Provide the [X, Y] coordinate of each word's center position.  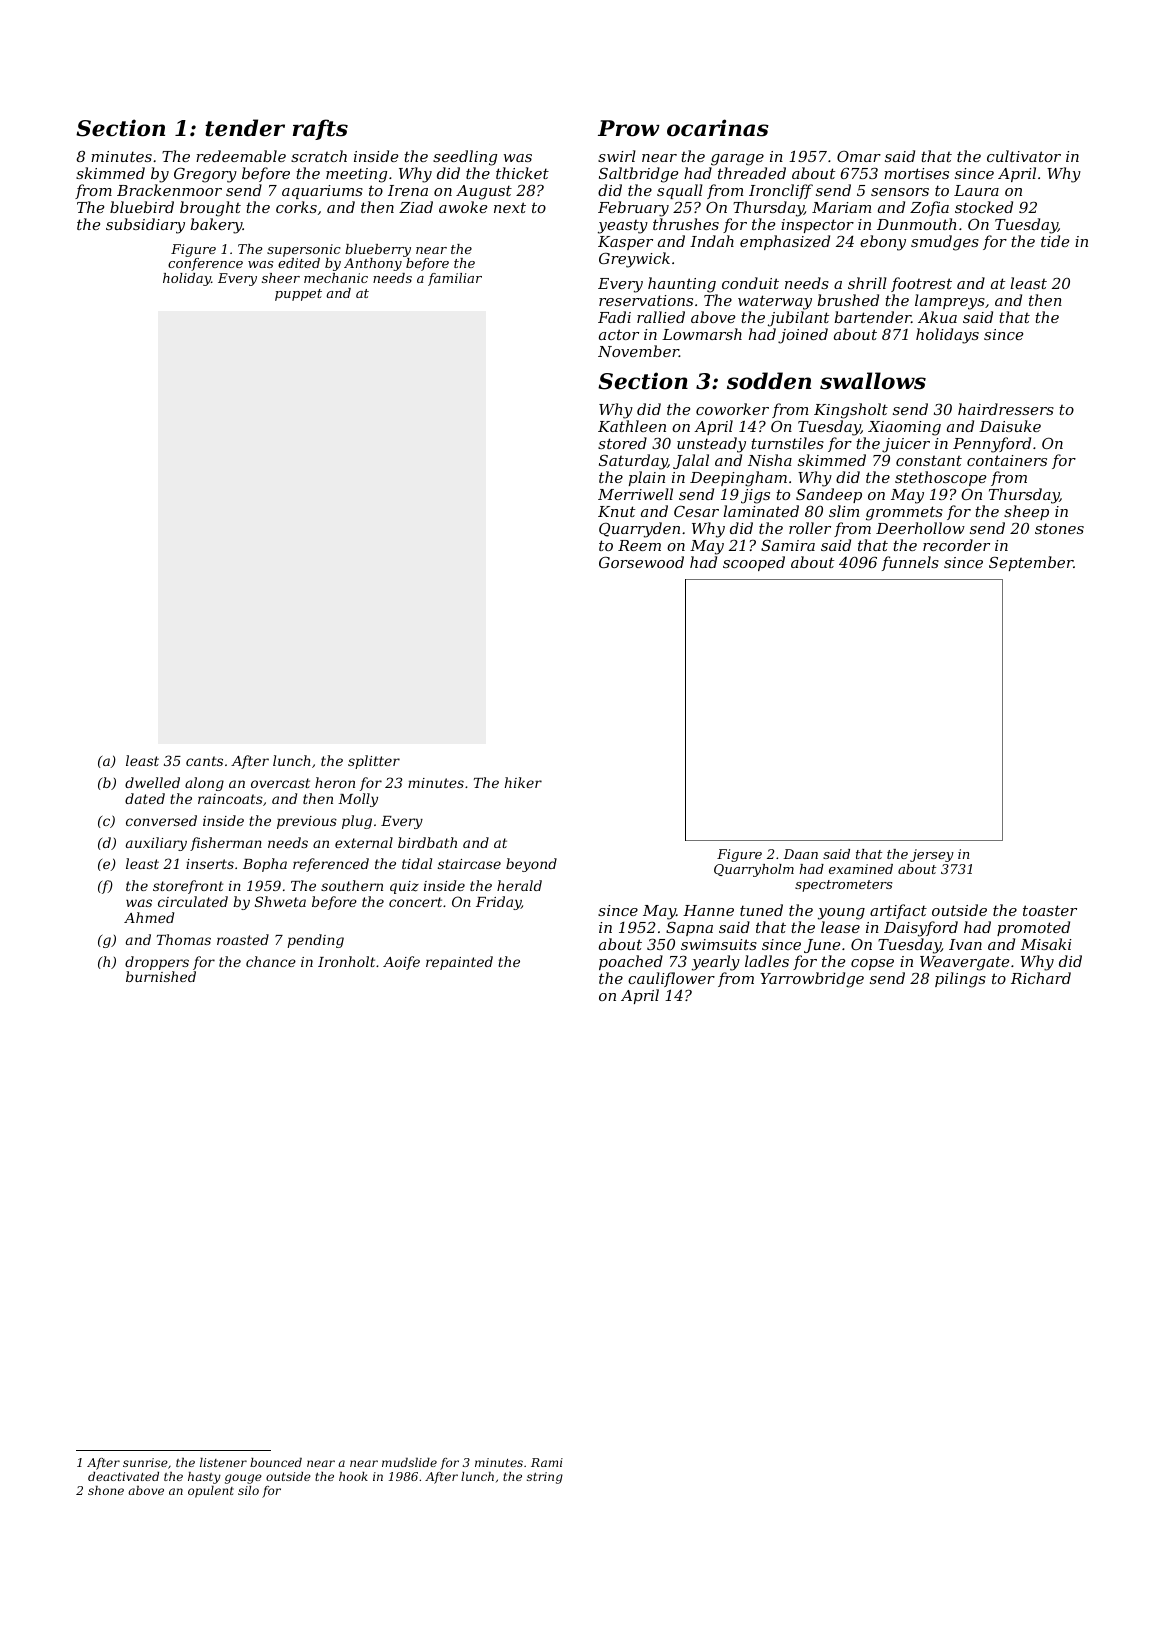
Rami [547, 1462]
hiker [523, 782]
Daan [800, 854]
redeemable [241, 156]
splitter [374, 762]
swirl [617, 156]
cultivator [1024, 156]
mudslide [409, 1462]
